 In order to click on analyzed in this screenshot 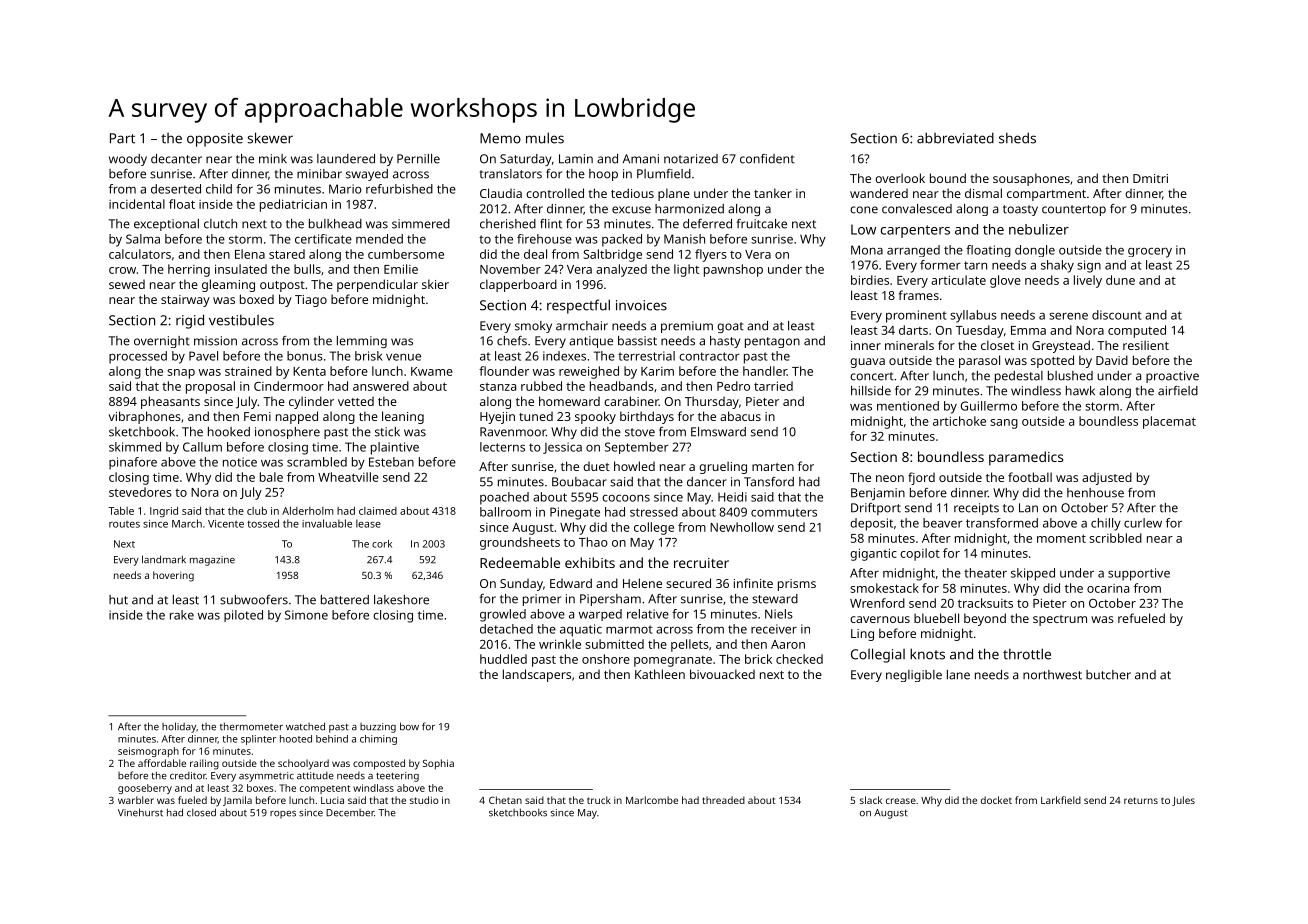, I will do `click(621, 270)`.
